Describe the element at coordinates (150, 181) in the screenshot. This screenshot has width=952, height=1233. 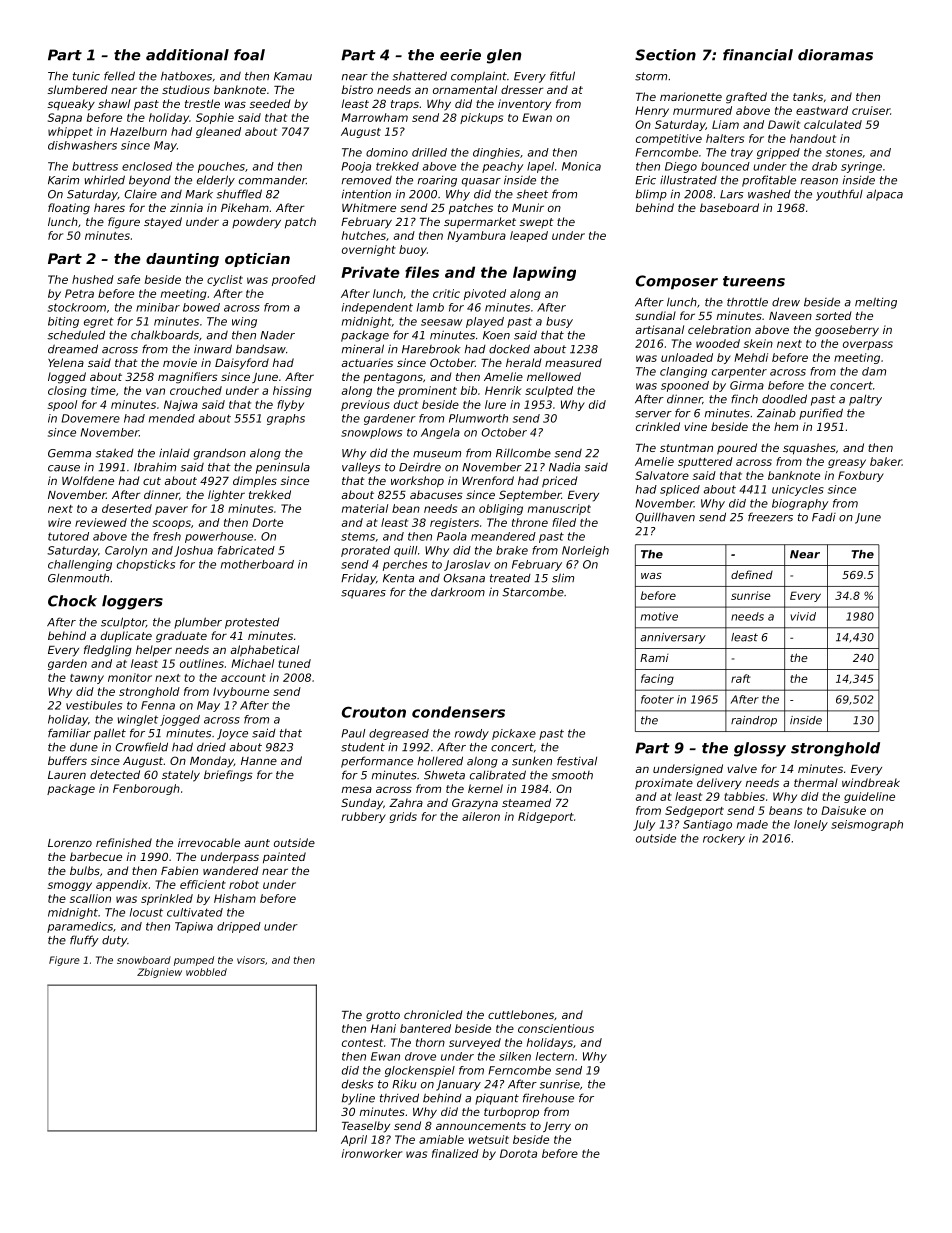
I see `beyond` at that location.
